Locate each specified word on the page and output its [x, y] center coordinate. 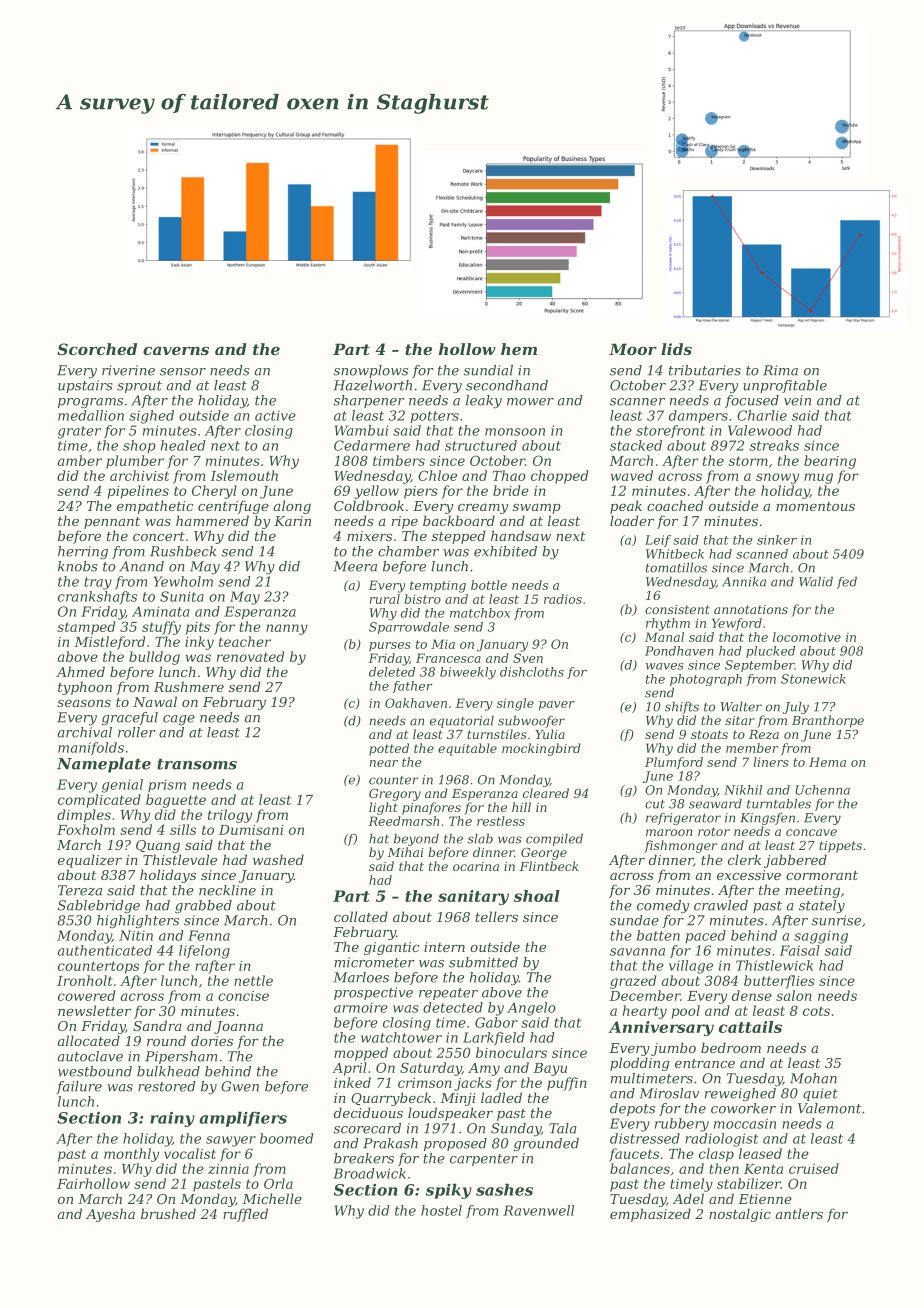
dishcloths [532, 672]
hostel [441, 1210]
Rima [780, 370]
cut [655, 804]
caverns [176, 351]
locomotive [807, 637]
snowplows [371, 371]
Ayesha [110, 1215]
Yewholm [183, 581]
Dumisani [251, 830]
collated [361, 916]
